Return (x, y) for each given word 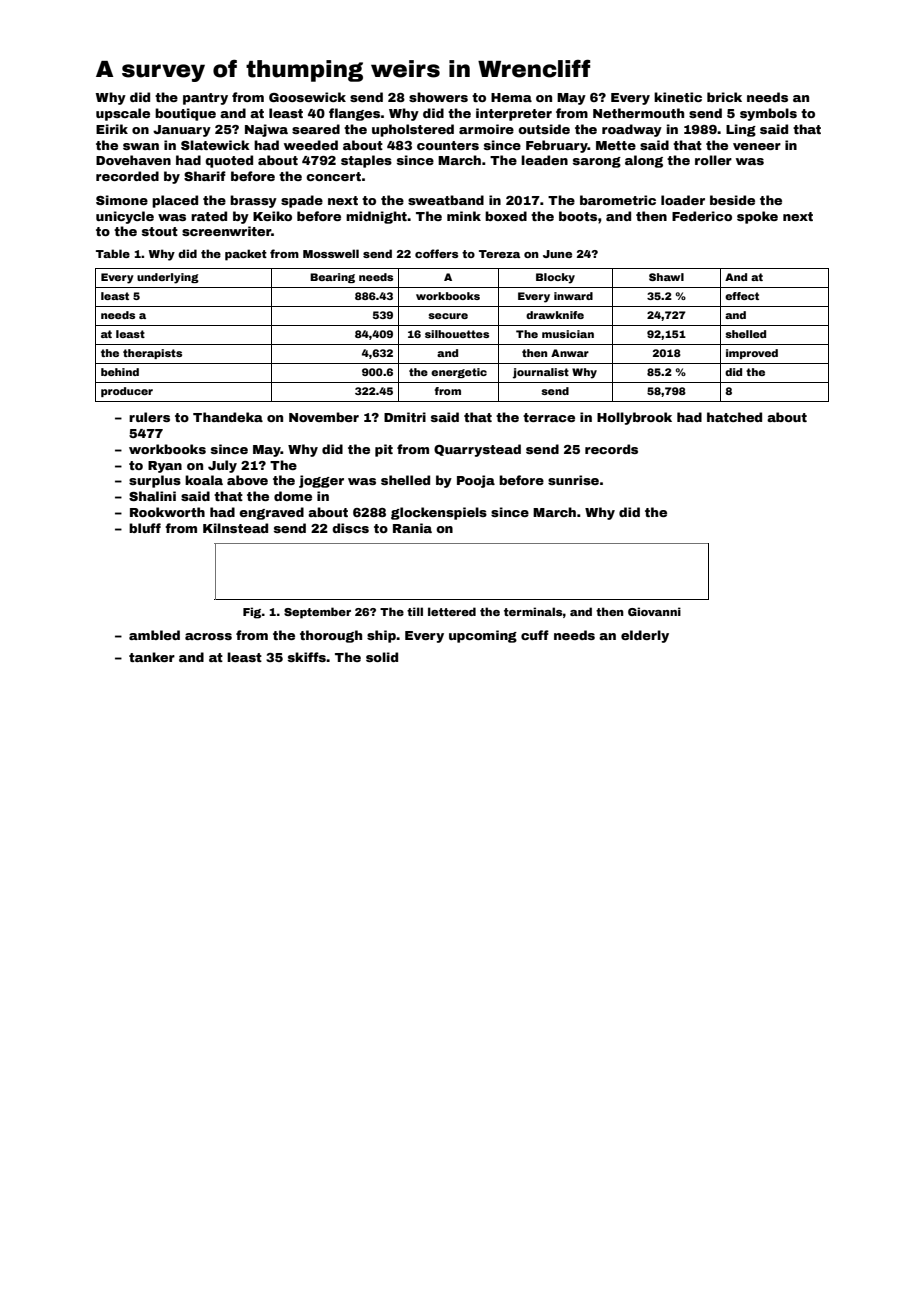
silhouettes (457, 334)
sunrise (573, 480)
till (415, 611)
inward (573, 296)
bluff (145, 528)
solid (382, 657)
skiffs (307, 657)
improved (752, 354)
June (557, 254)
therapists (152, 354)
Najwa (266, 130)
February (557, 146)
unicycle (125, 217)
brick (724, 97)
